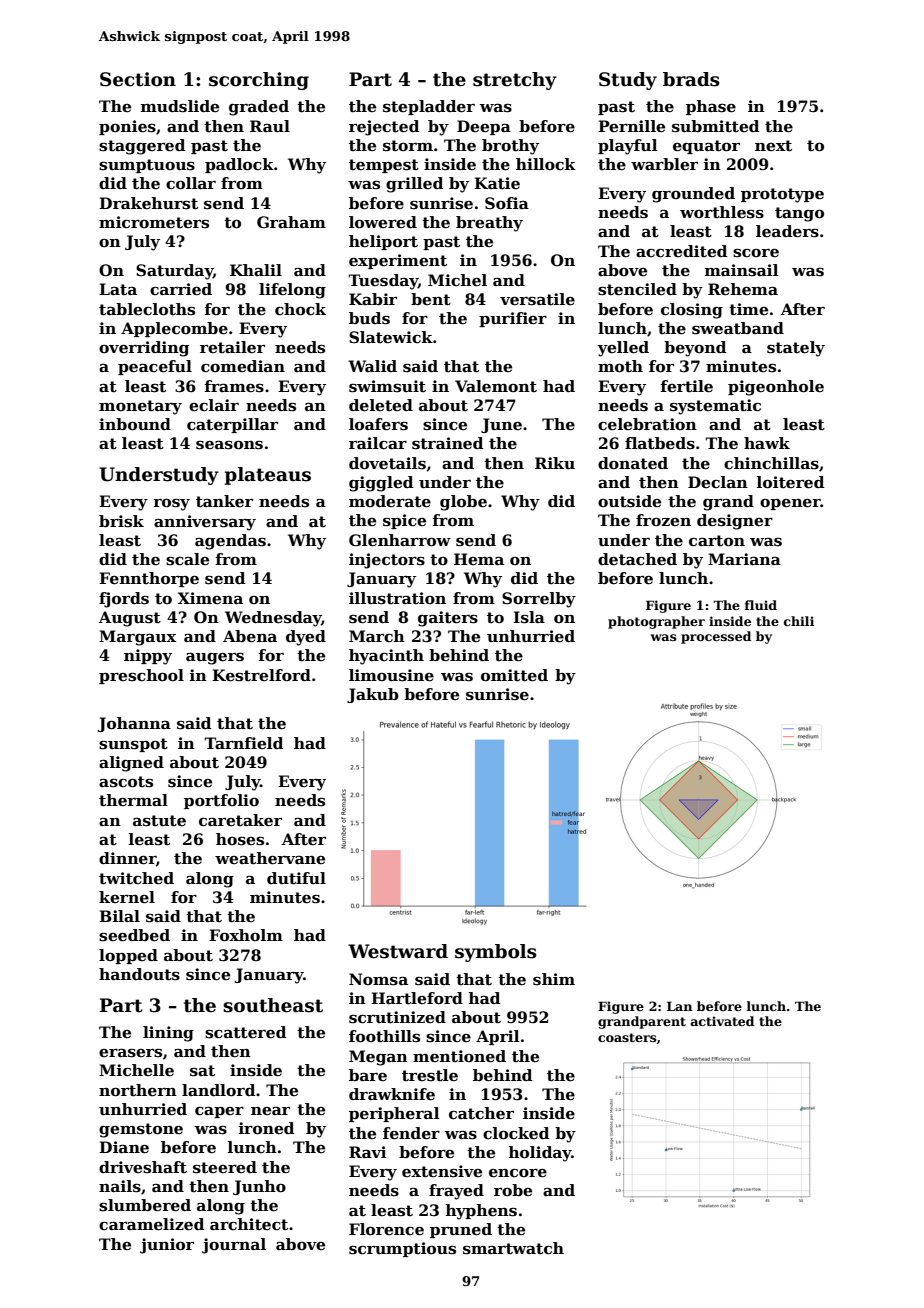  What do you see at coordinates (627, 1037) in the image?
I see `coasters` at bounding box center [627, 1037].
